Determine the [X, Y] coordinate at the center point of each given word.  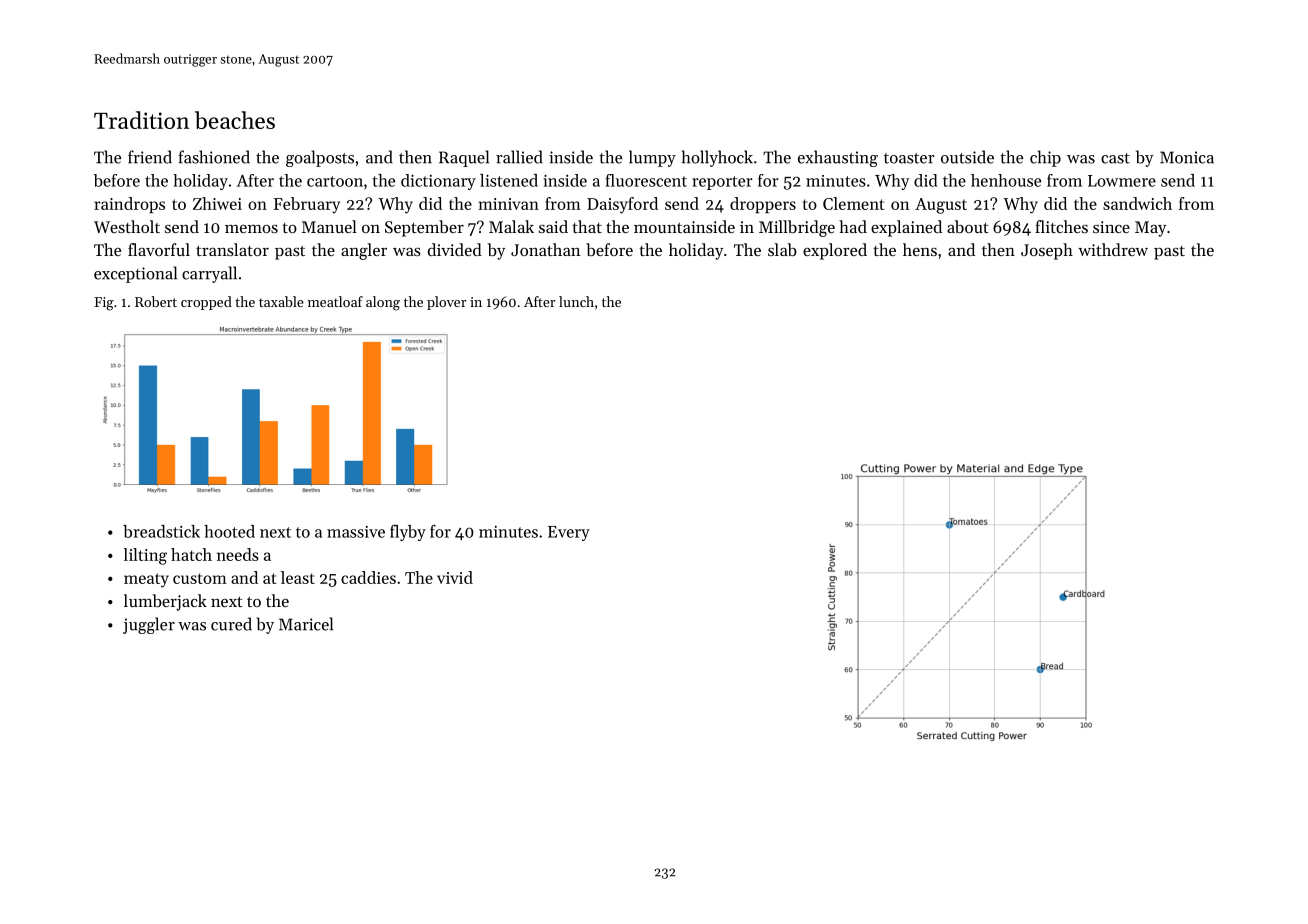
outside [967, 157]
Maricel [306, 624]
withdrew [1113, 249]
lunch [576, 301]
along [383, 303]
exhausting [838, 158]
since [1111, 227]
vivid [455, 577]
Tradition [141, 120]
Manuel [329, 226]
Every [569, 533]
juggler [149, 625]
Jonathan [545, 249]
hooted [229, 531]
